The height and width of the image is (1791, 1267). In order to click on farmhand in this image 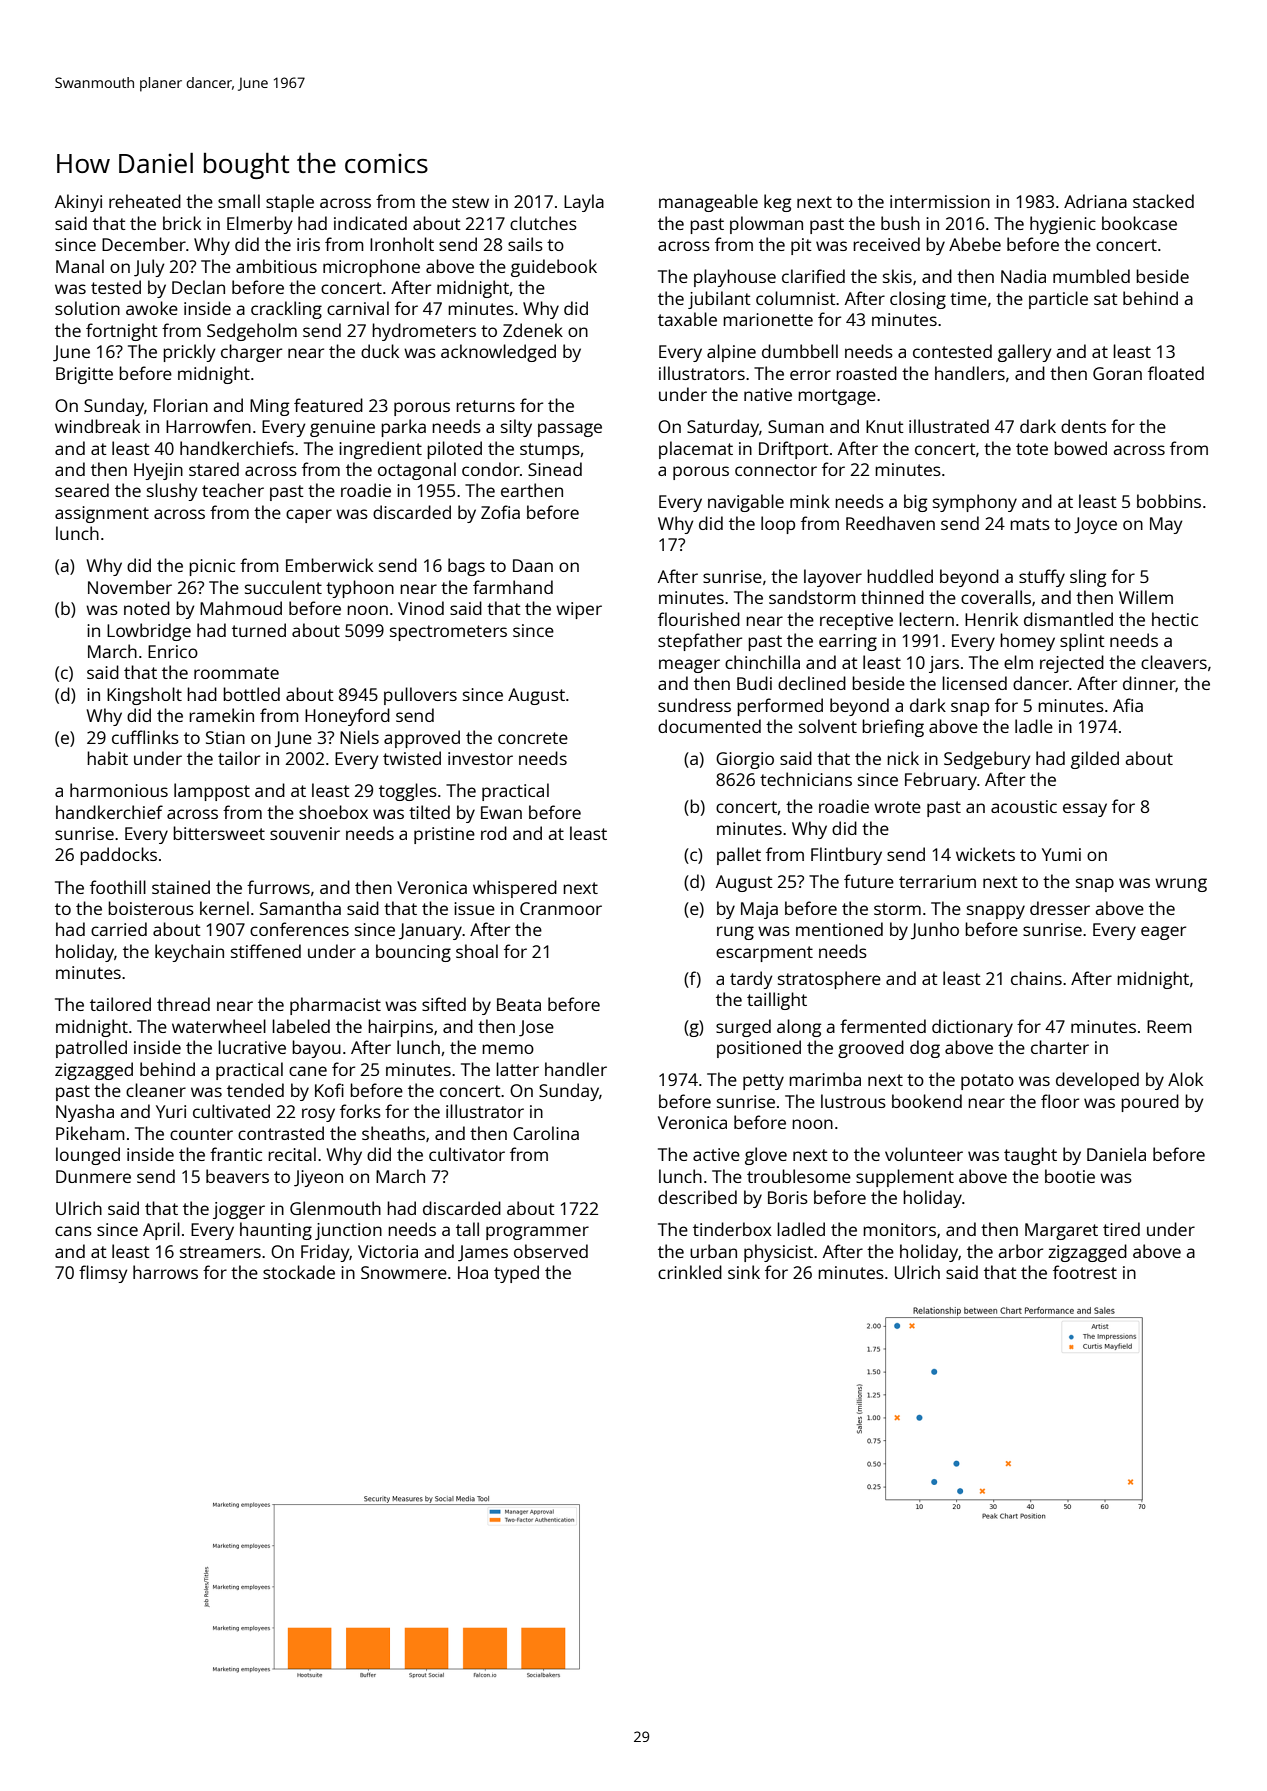, I will do `click(513, 587)`.
